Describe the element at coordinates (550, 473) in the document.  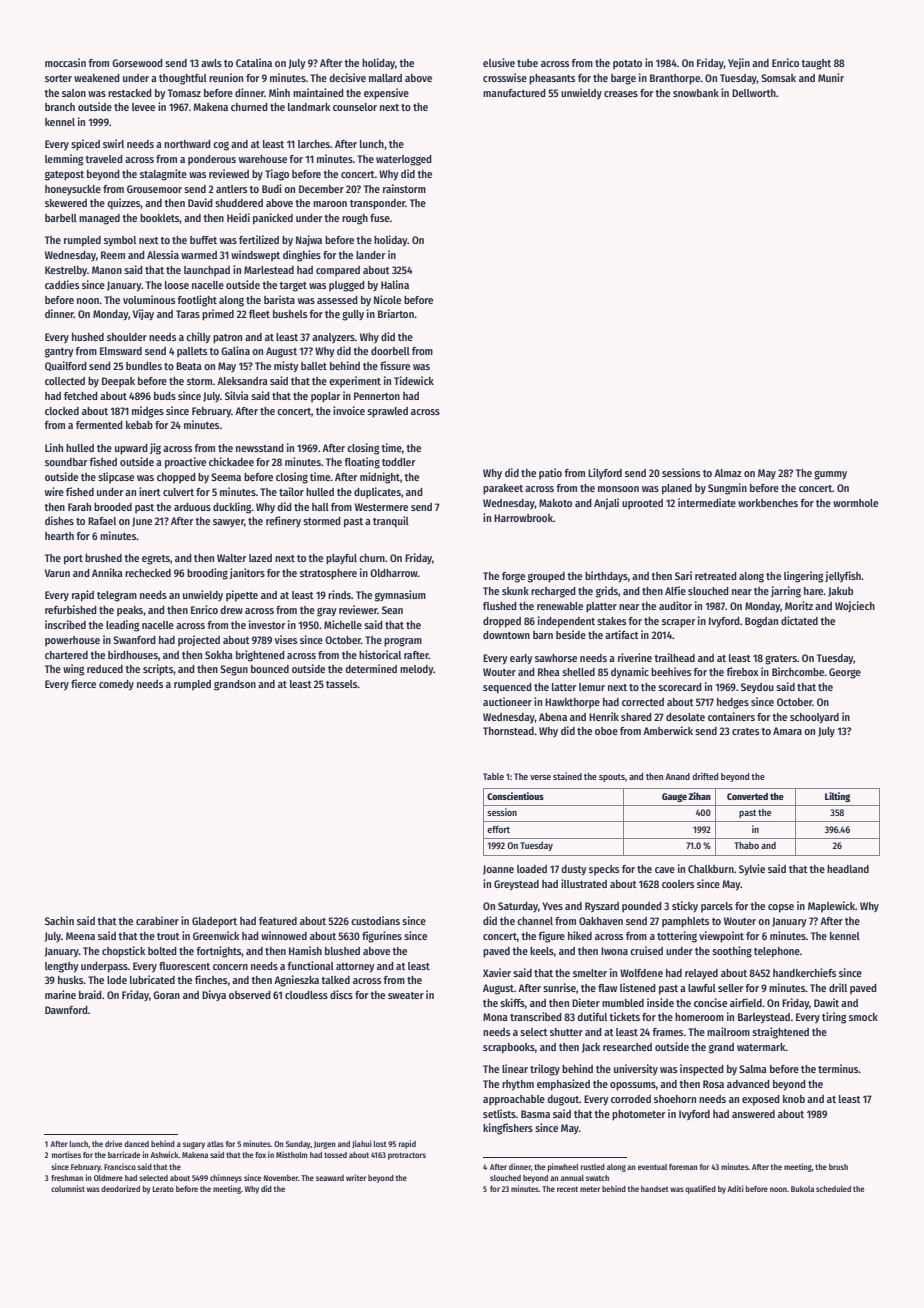
I see `patio` at that location.
